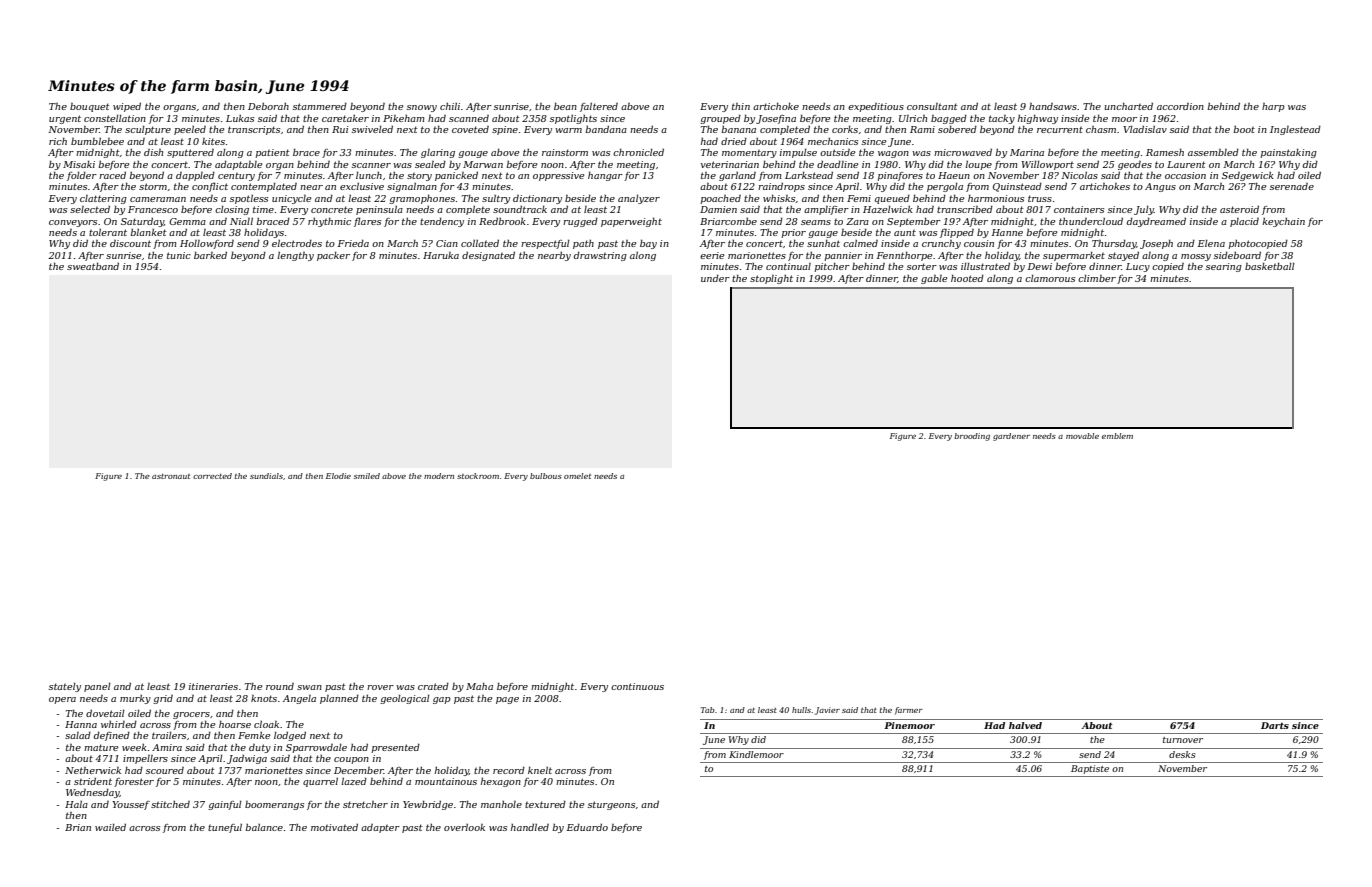 The width and height of the image is (1372, 887). Describe the element at coordinates (1180, 106) in the image. I see `accordion` at that location.
